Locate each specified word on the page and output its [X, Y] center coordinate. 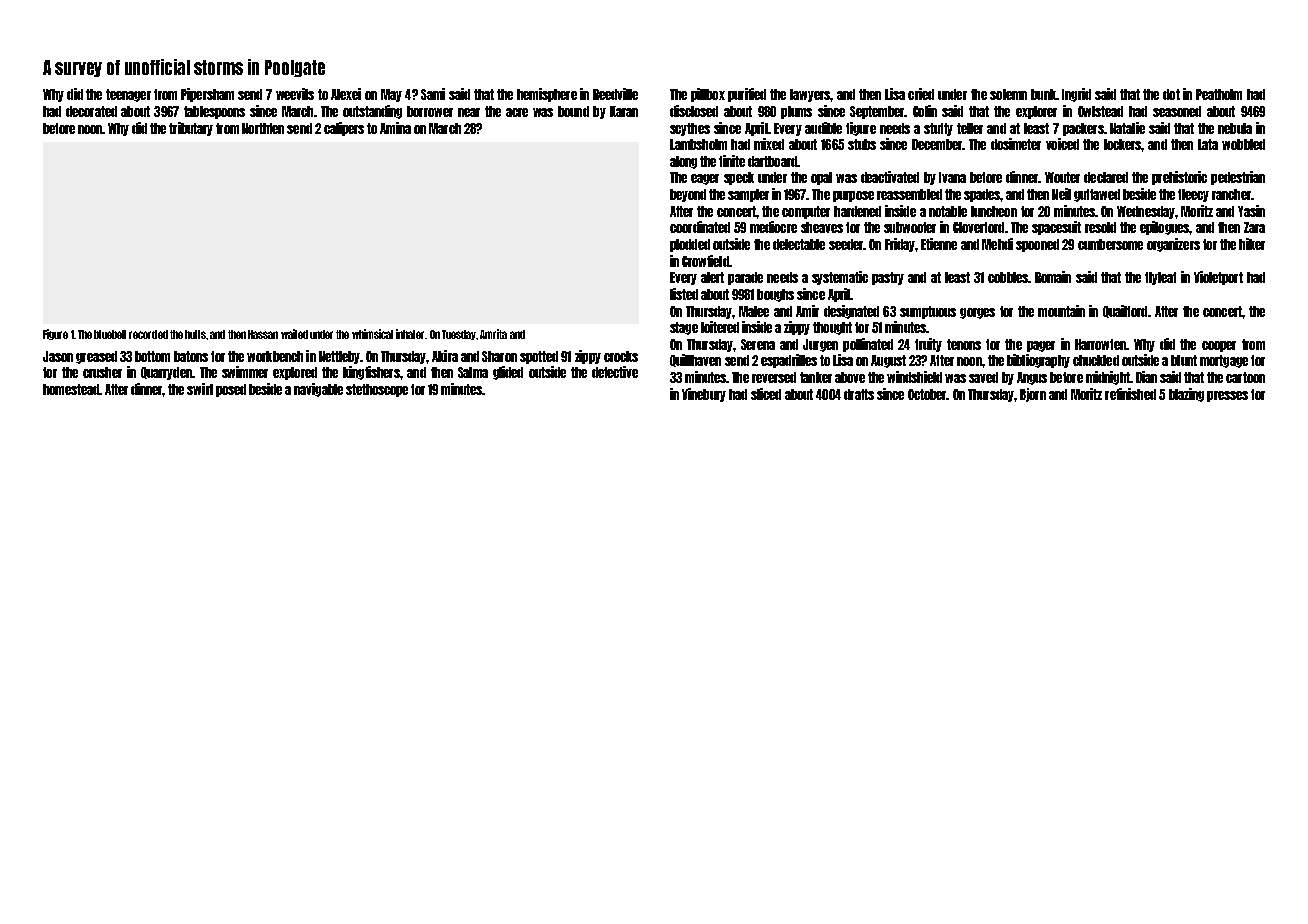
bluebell [110, 334]
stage [684, 328]
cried [921, 94]
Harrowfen [1100, 344]
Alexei [346, 94]
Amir [807, 311]
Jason [58, 356]
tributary [191, 129]
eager [705, 179]
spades [982, 195]
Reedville [615, 94]
